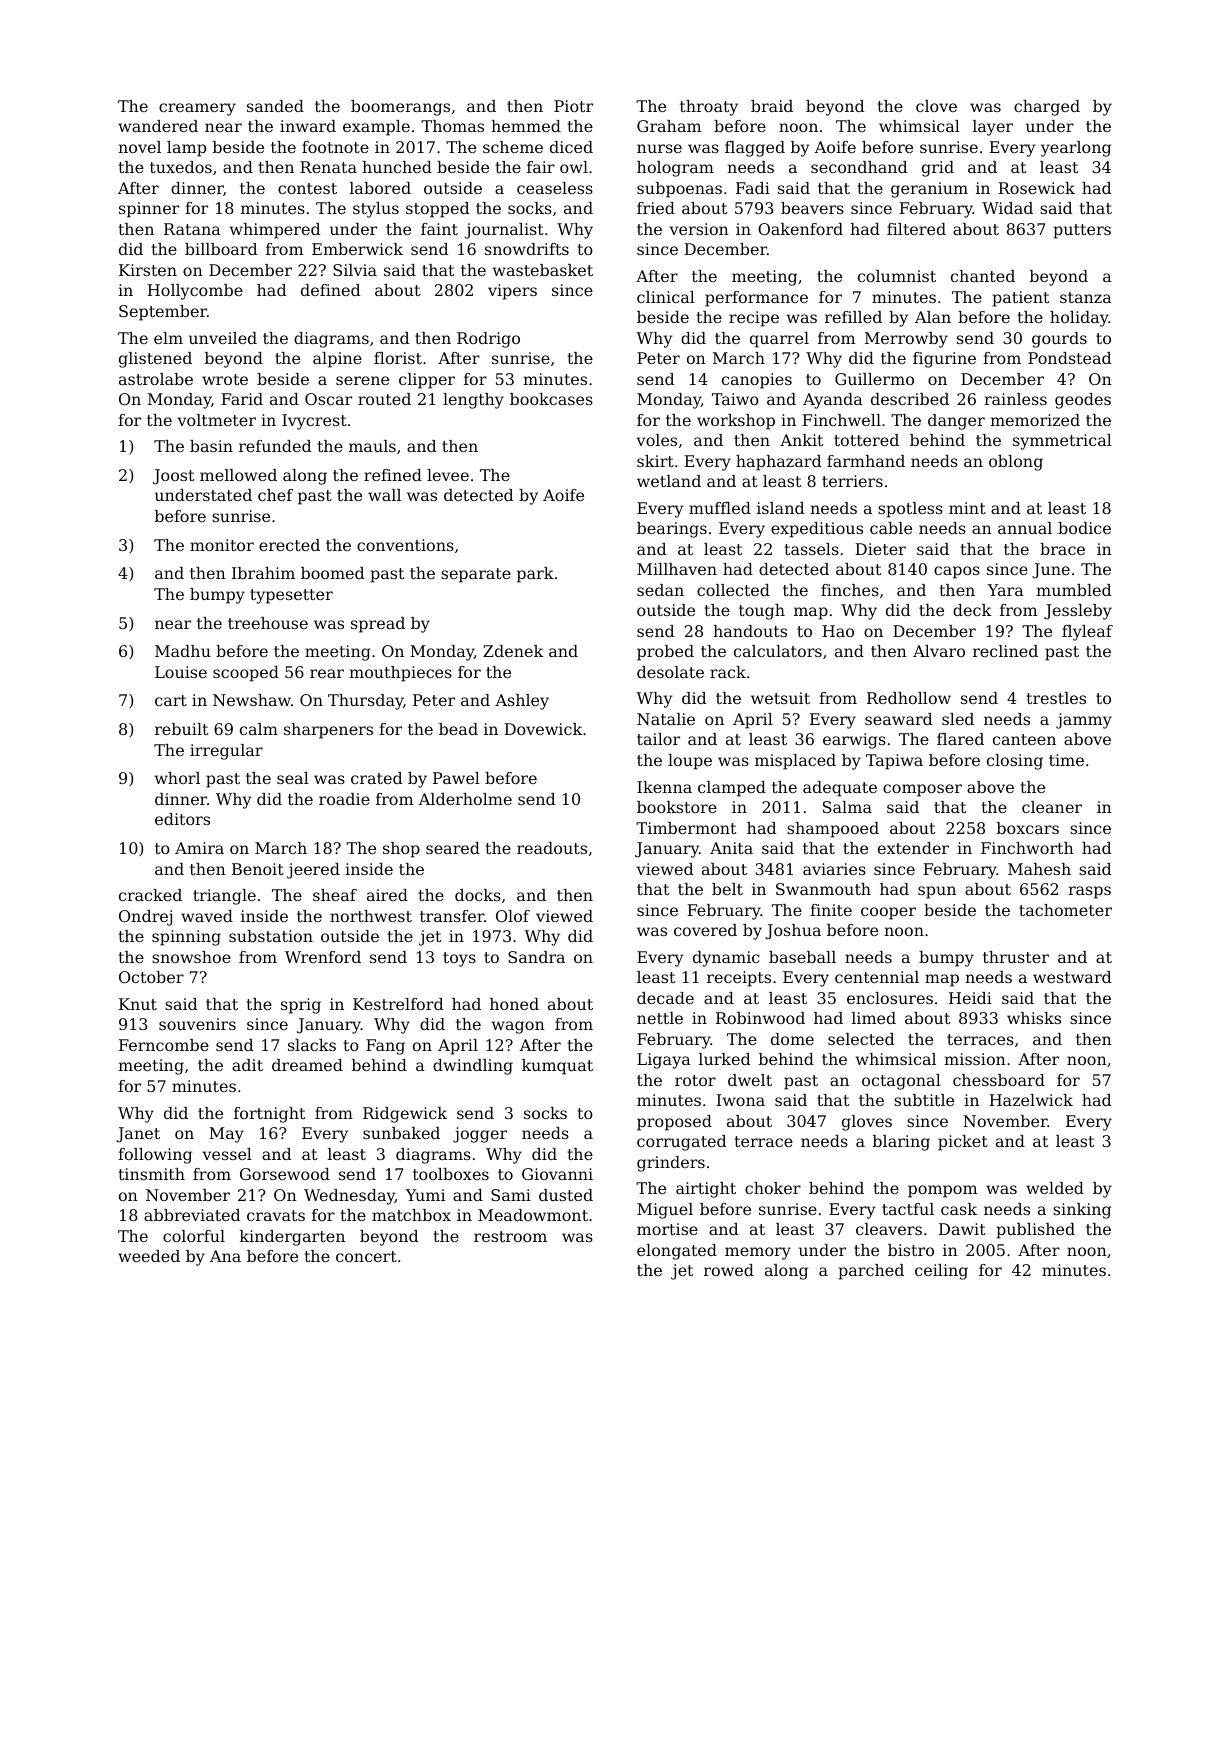 This screenshot has height=1740, width=1230. Describe the element at coordinates (513, 651) in the screenshot. I see `Zdenek` at that location.
